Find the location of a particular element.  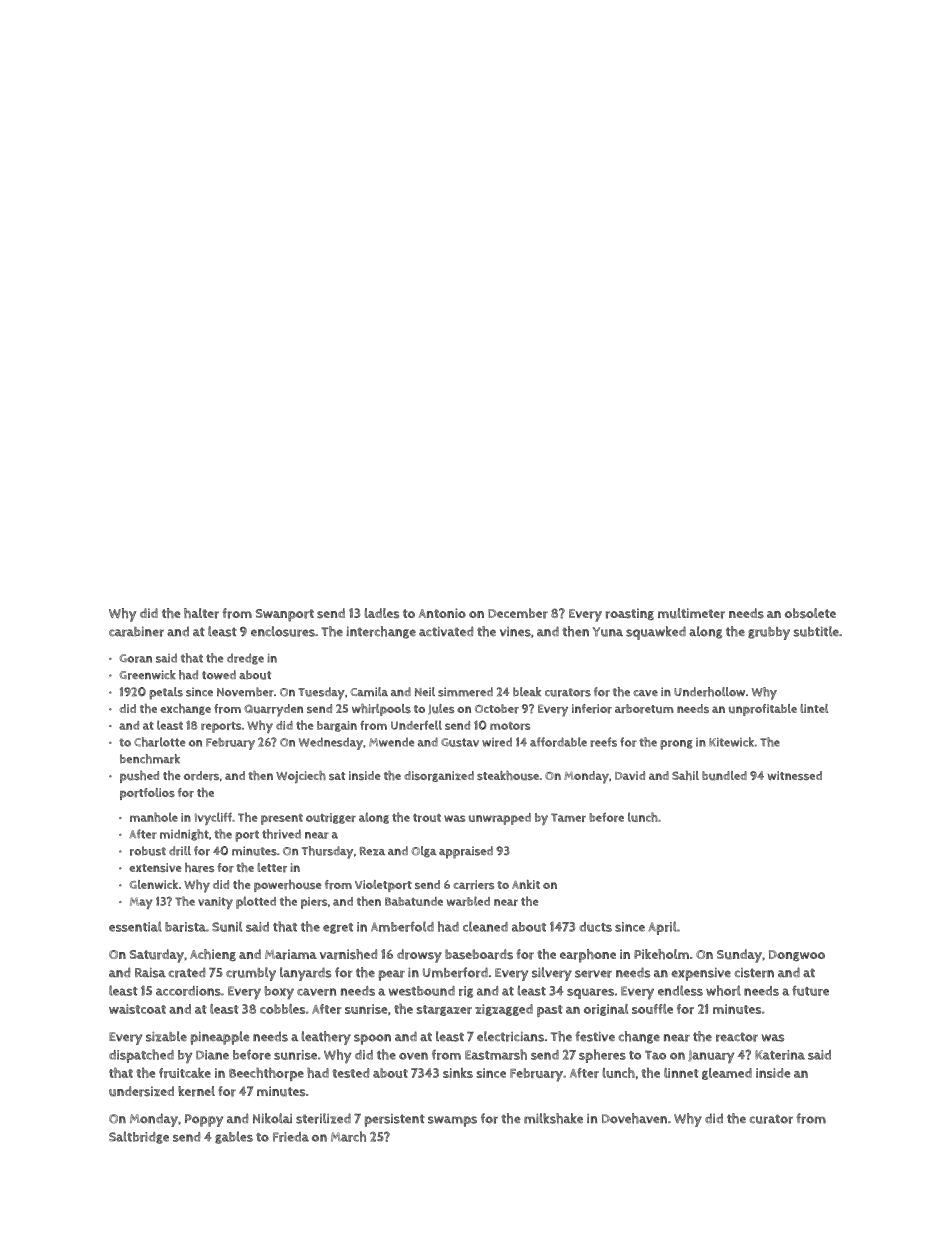

Mariama is located at coordinates (291, 954).
